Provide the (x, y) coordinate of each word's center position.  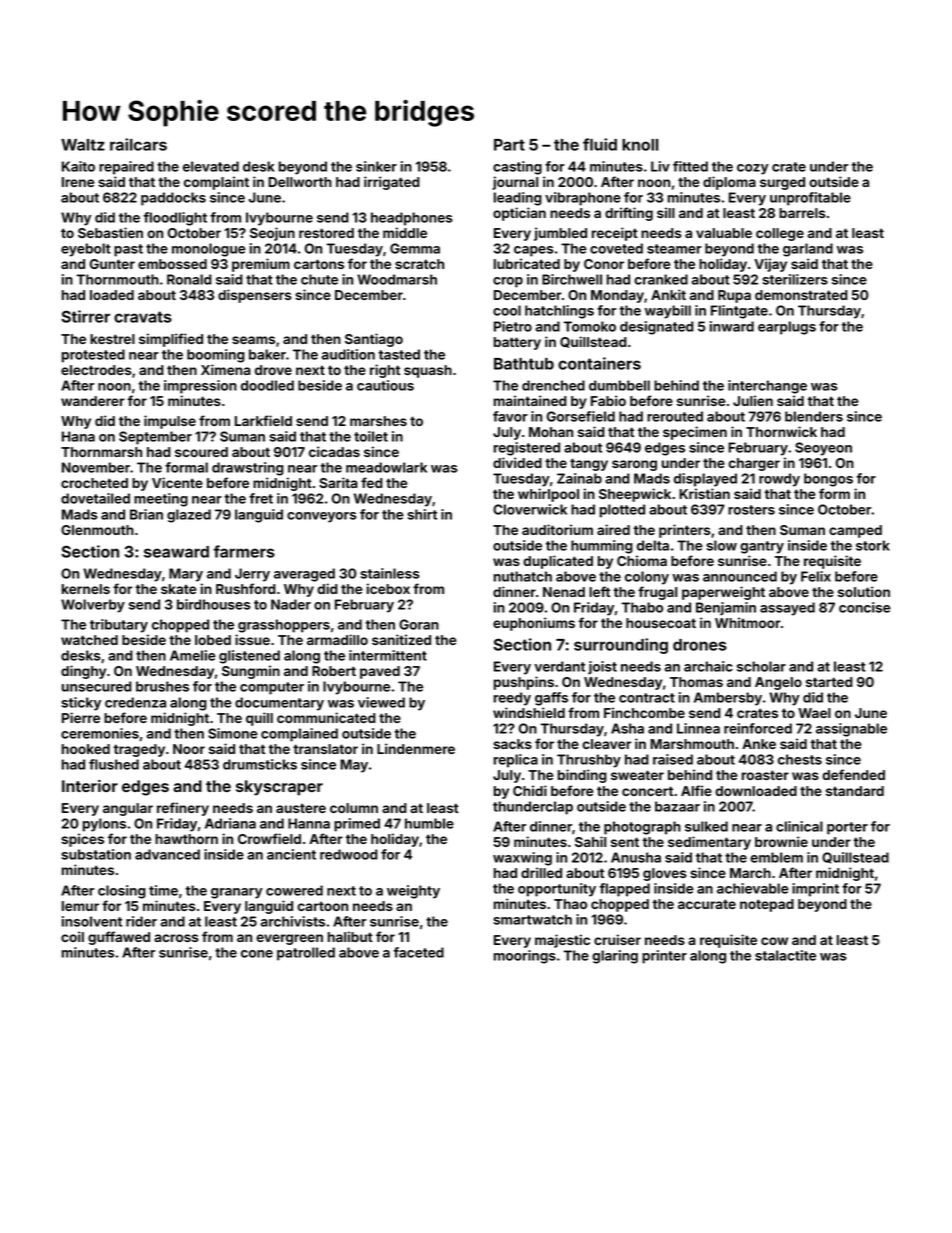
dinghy (83, 672)
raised (673, 759)
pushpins (524, 683)
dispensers (255, 296)
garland (808, 250)
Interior (90, 786)
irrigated (392, 183)
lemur (80, 906)
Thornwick (781, 431)
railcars (138, 144)
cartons (319, 264)
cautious (385, 385)
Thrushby (589, 761)
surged (782, 183)
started (829, 682)
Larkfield (263, 420)
